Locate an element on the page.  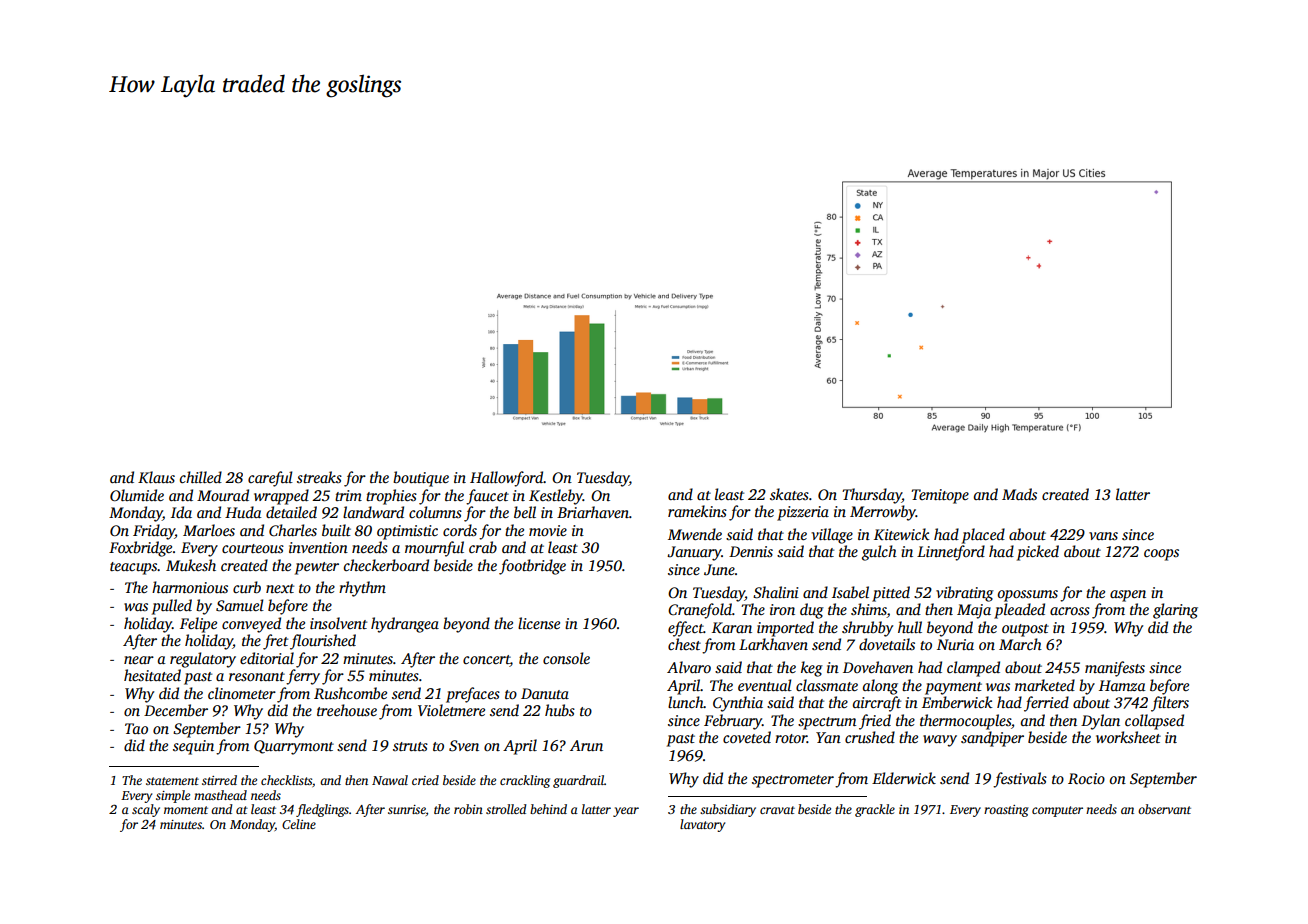
subsidiary is located at coordinates (728, 810).
